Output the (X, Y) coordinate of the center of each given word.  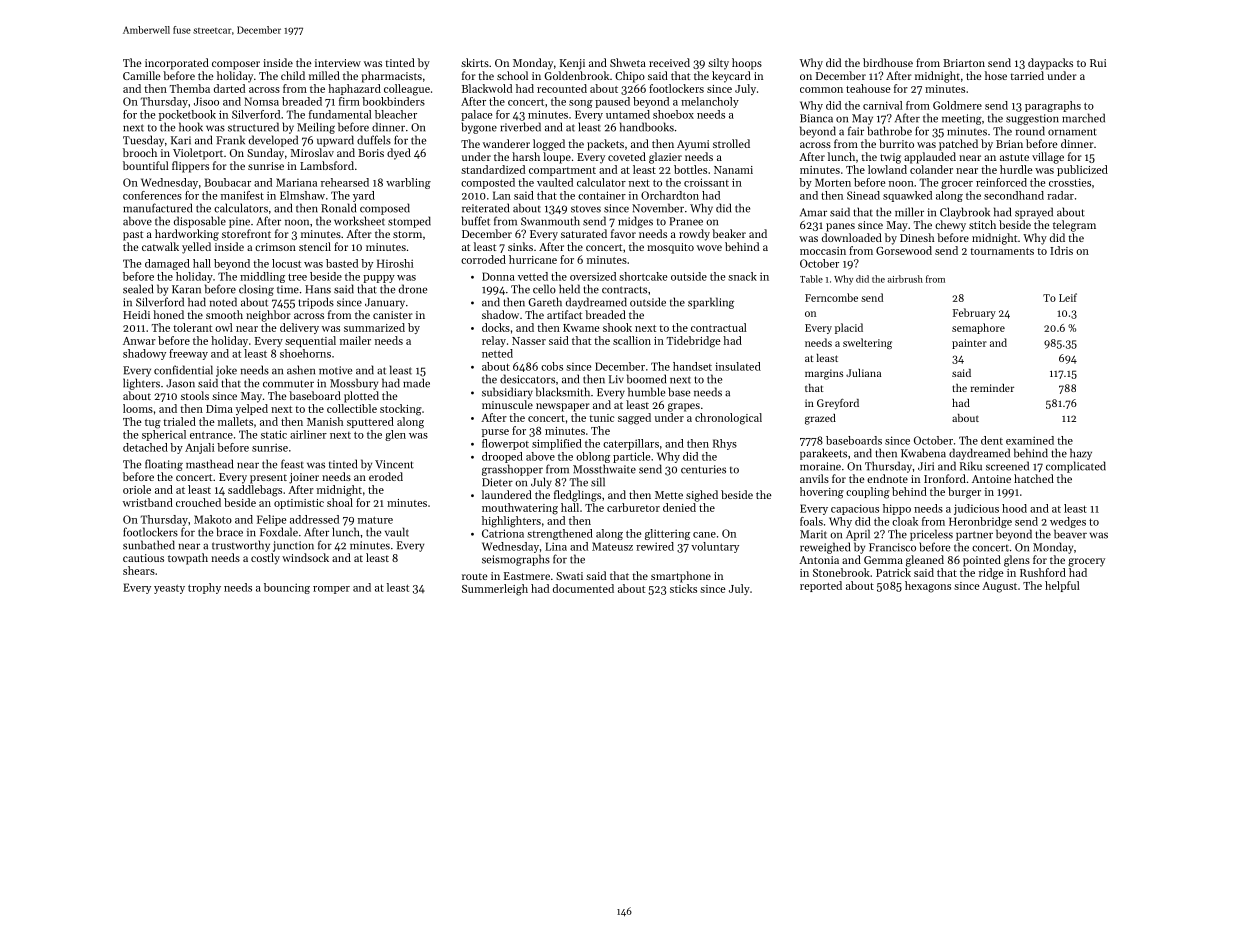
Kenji (572, 64)
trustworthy (241, 546)
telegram (1074, 226)
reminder (992, 388)
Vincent (394, 464)
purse (495, 433)
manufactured (157, 208)
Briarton (964, 63)
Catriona (503, 533)
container (602, 195)
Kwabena (923, 453)
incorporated (177, 64)
